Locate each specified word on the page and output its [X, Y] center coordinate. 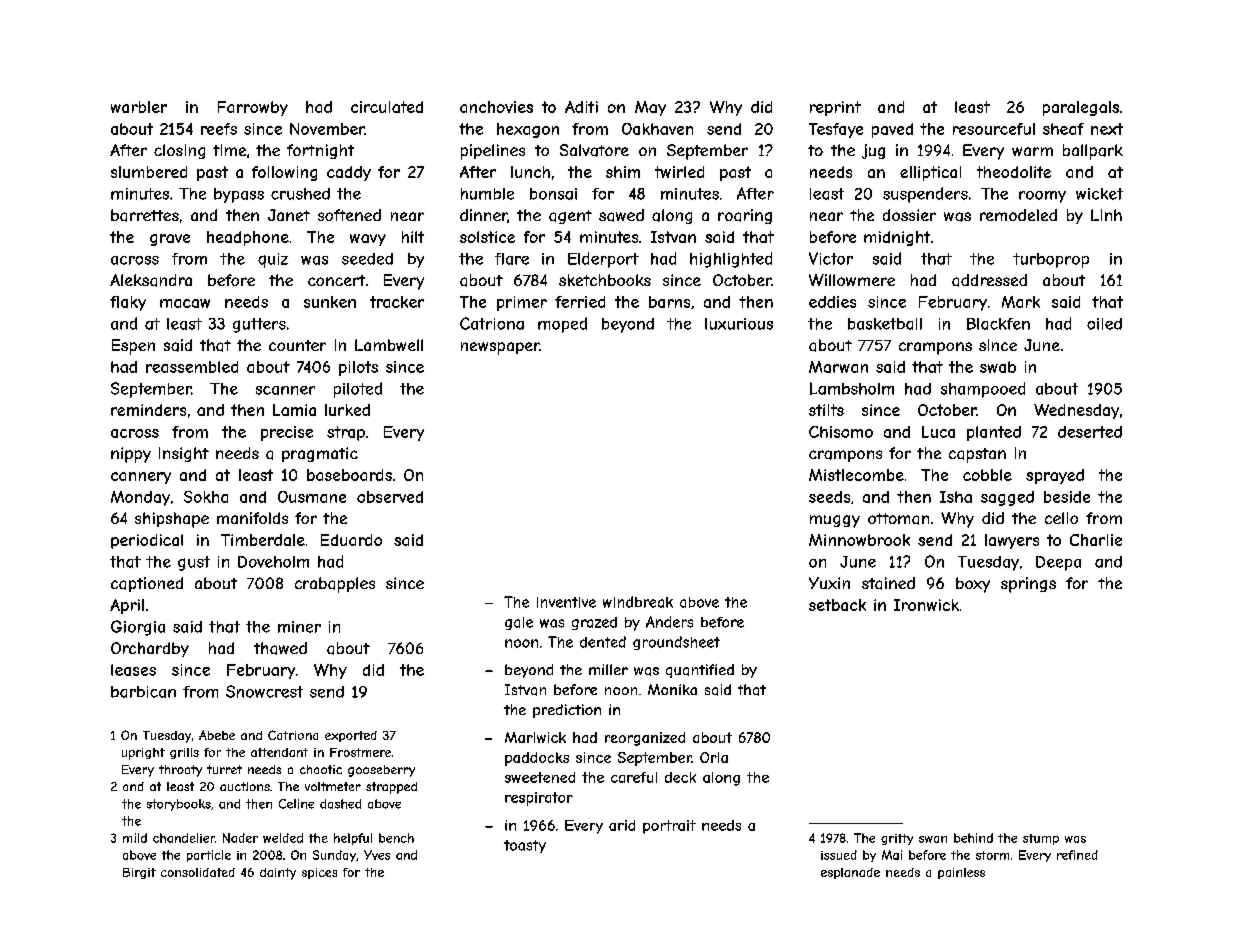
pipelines [493, 152]
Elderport [603, 260]
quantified [700, 671]
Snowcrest [264, 691]
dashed [340, 804]
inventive [566, 602]
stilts [826, 410]
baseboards [349, 475]
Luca [938, 432]
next [1107, 129]
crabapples [335, 585]
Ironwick [926, 605]
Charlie [1096, 540]
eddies [832, 302]
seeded [367, 259]
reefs [219, 129]
